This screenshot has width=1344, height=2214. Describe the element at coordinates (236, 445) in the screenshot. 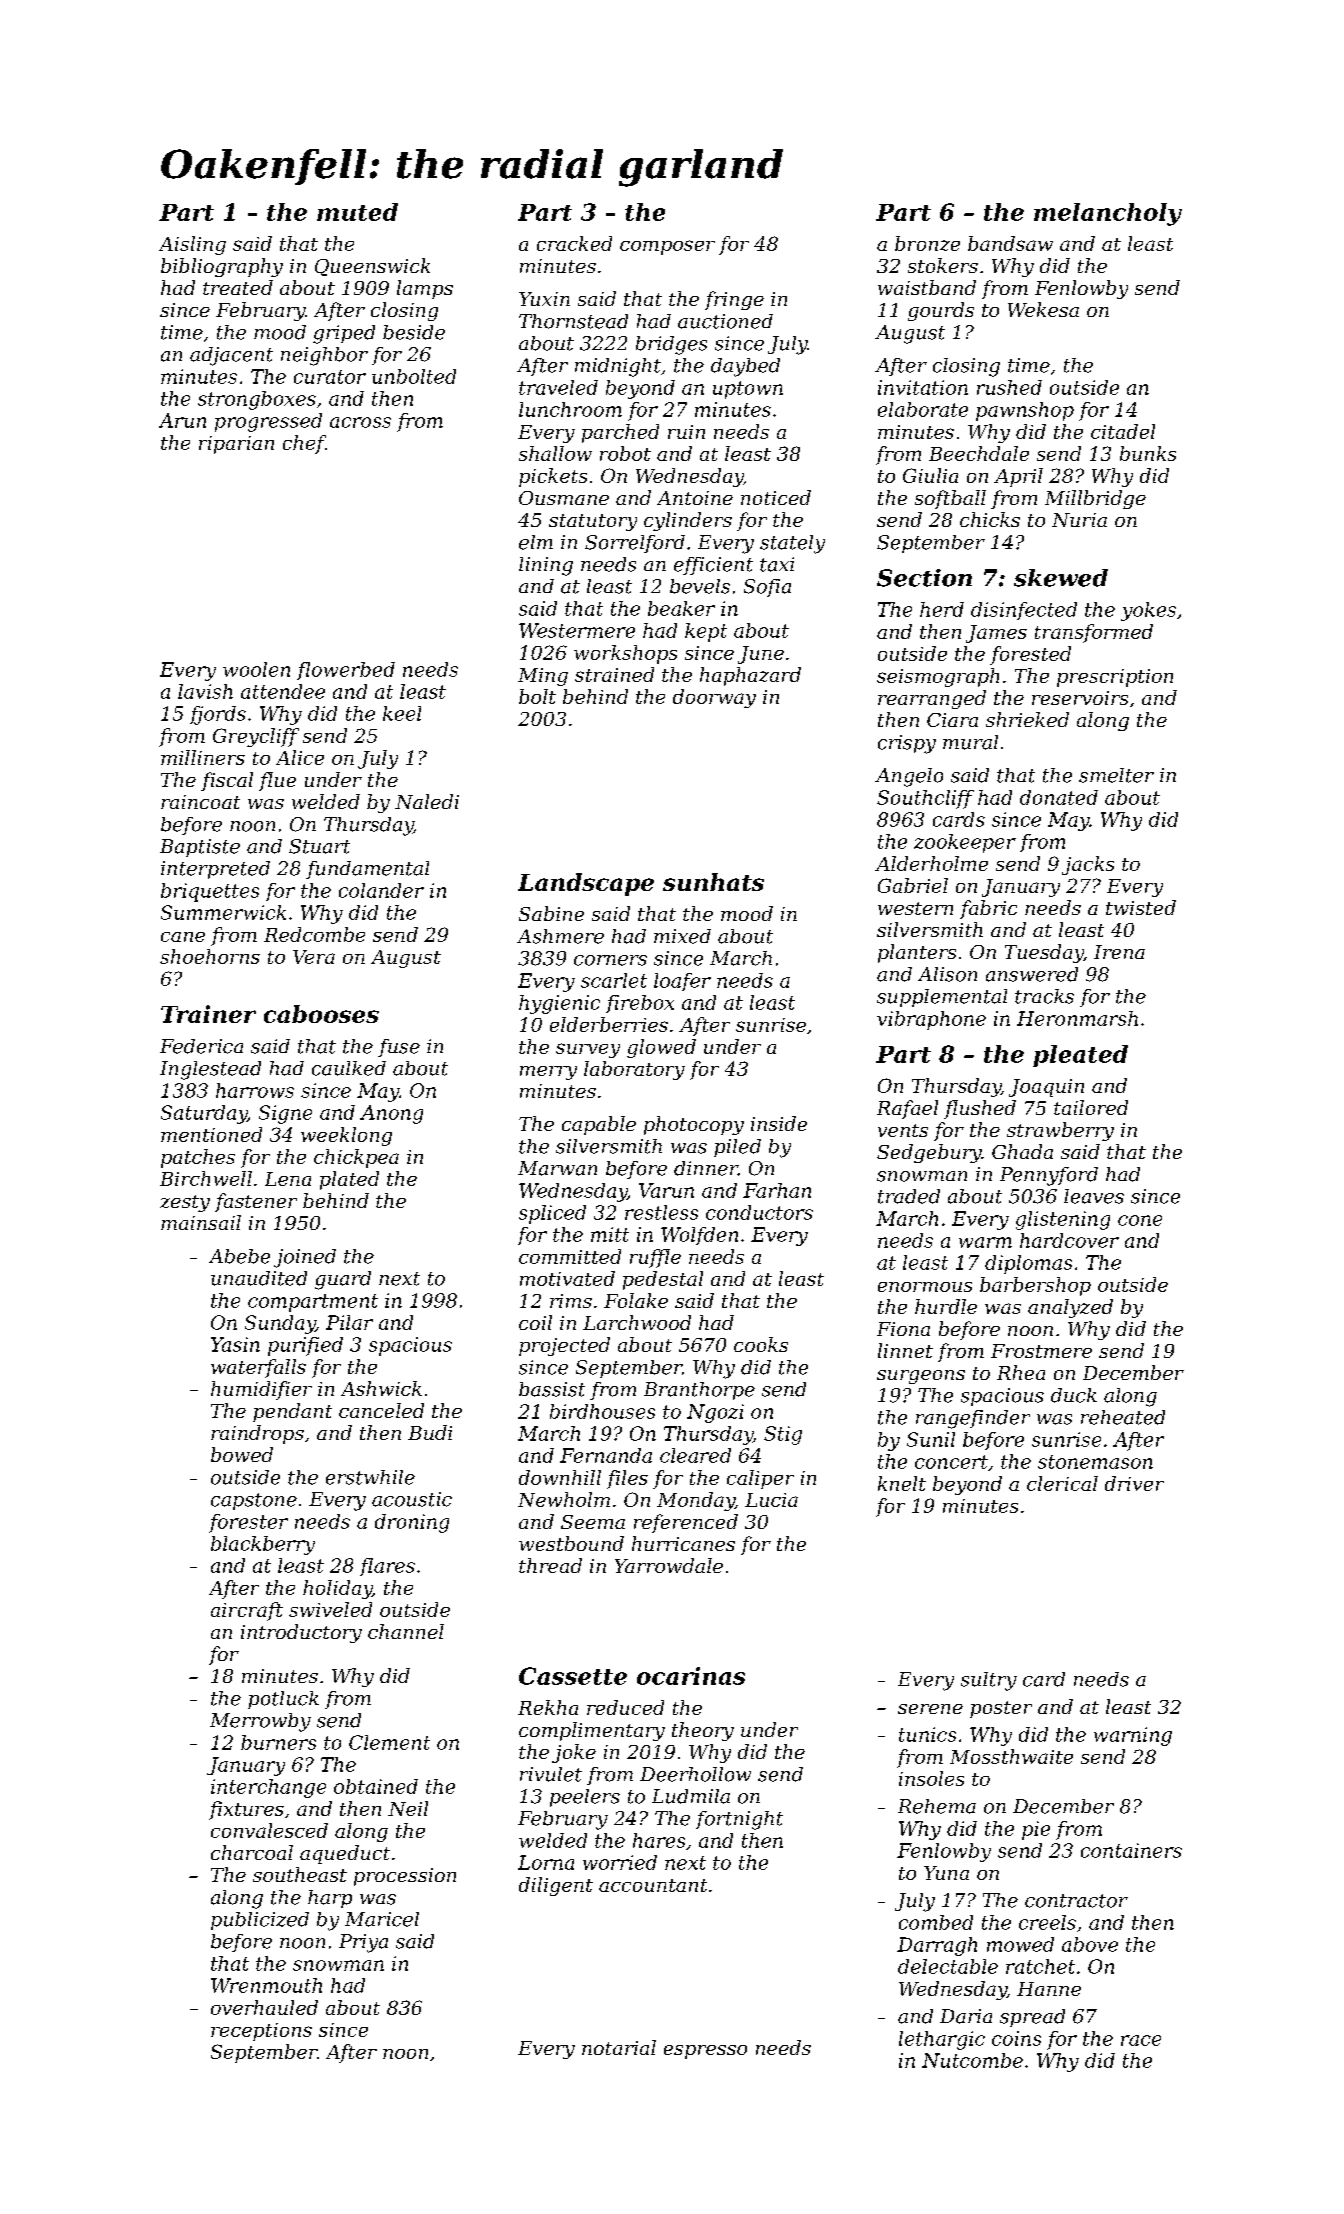

I see `riparian` at that location.
